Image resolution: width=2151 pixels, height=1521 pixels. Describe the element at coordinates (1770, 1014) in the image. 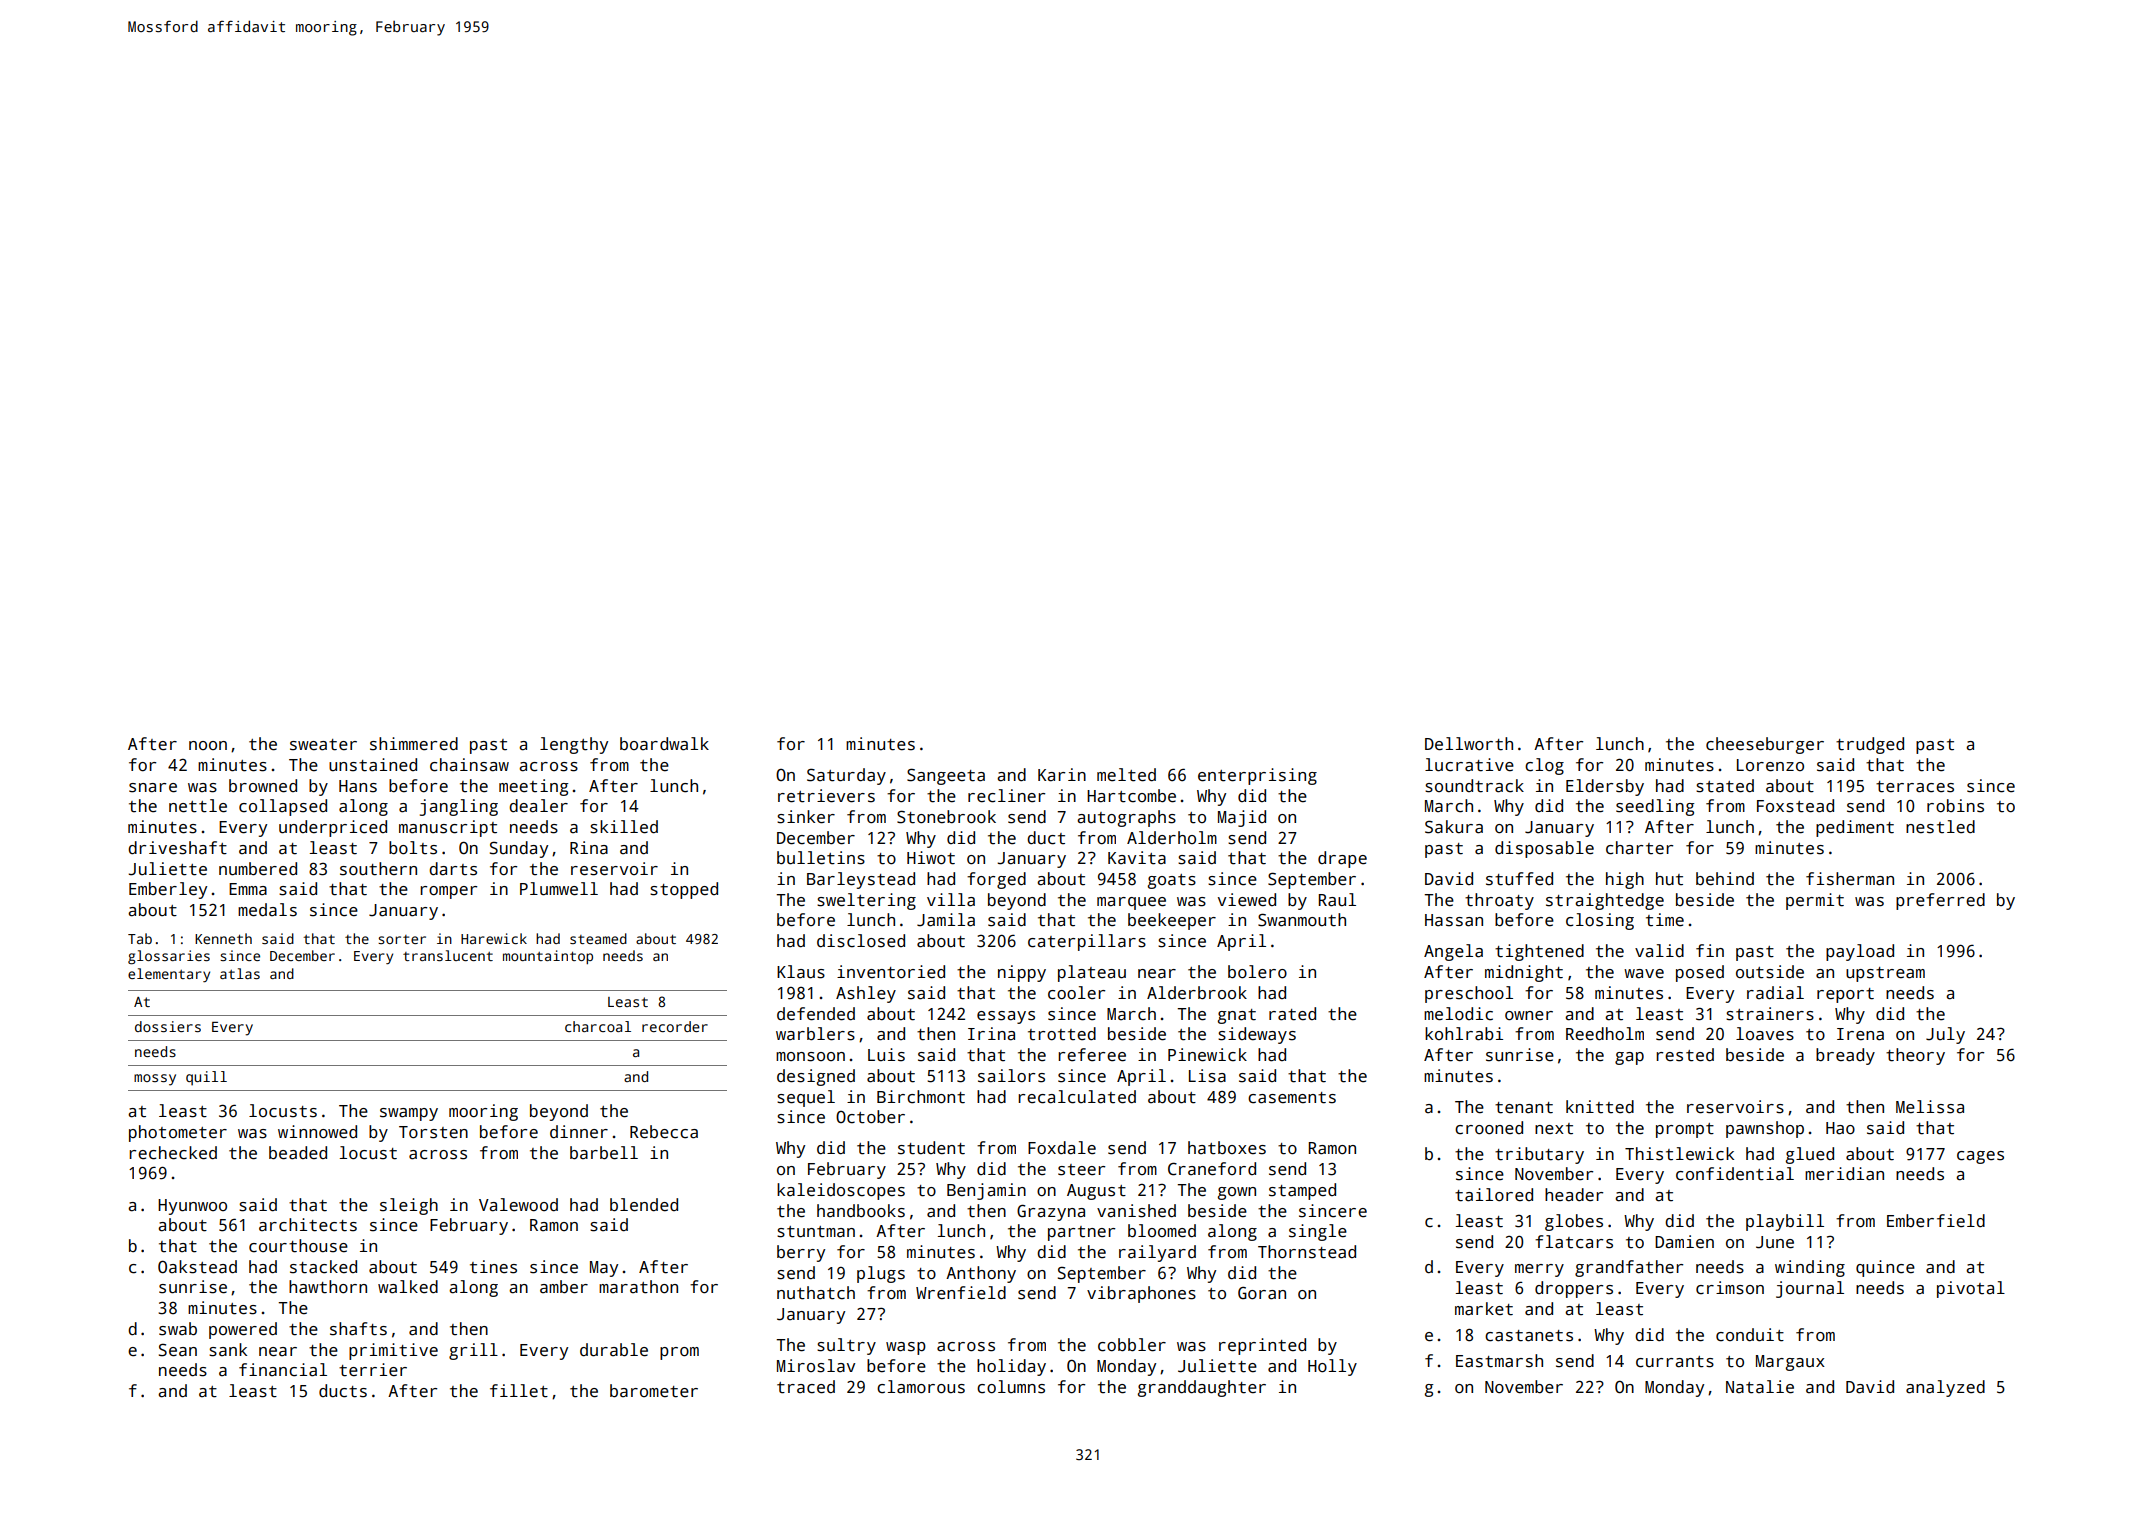

I see `strainers` at that location.
